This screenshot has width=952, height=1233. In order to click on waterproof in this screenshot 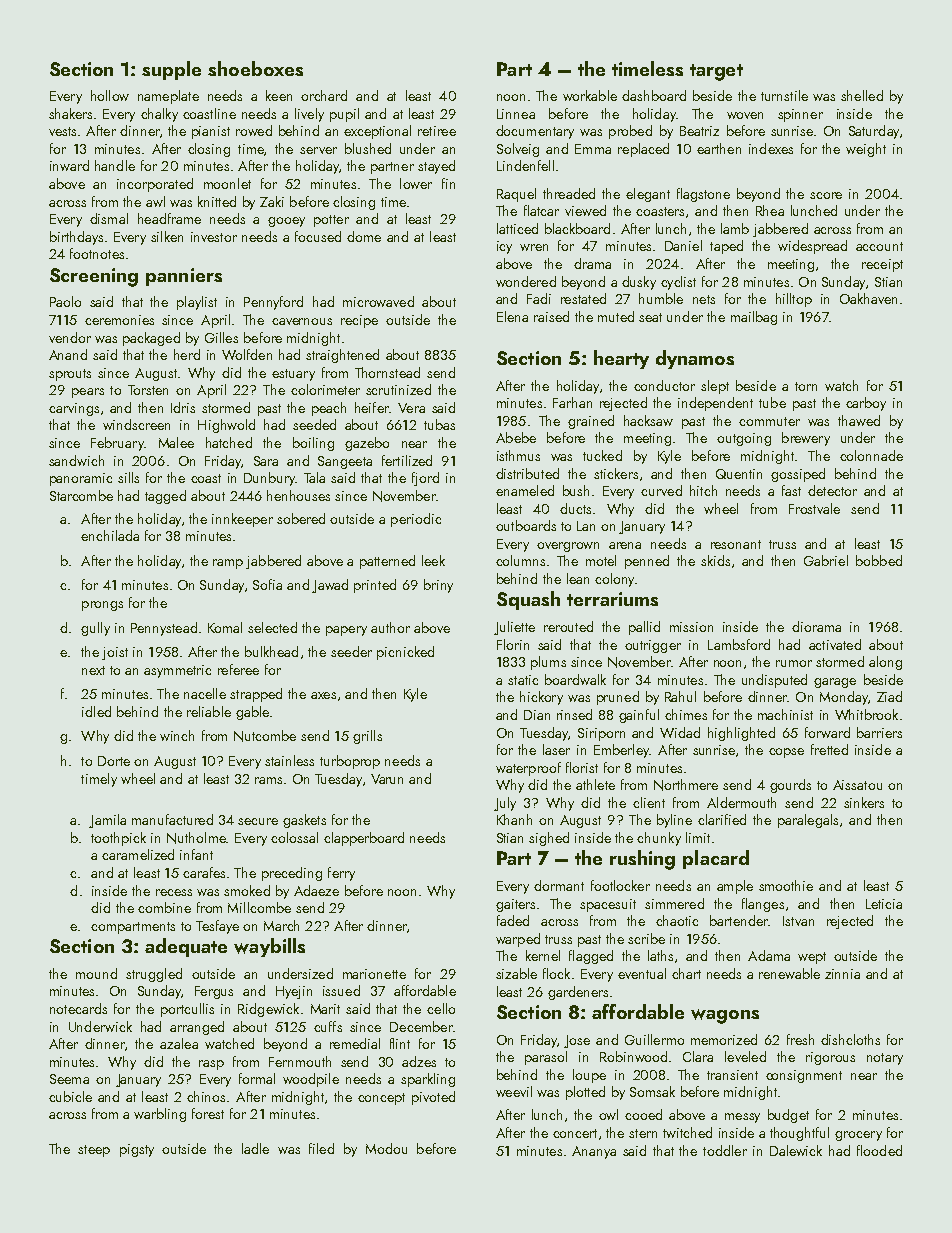, I will do `click(528, 769)`.
